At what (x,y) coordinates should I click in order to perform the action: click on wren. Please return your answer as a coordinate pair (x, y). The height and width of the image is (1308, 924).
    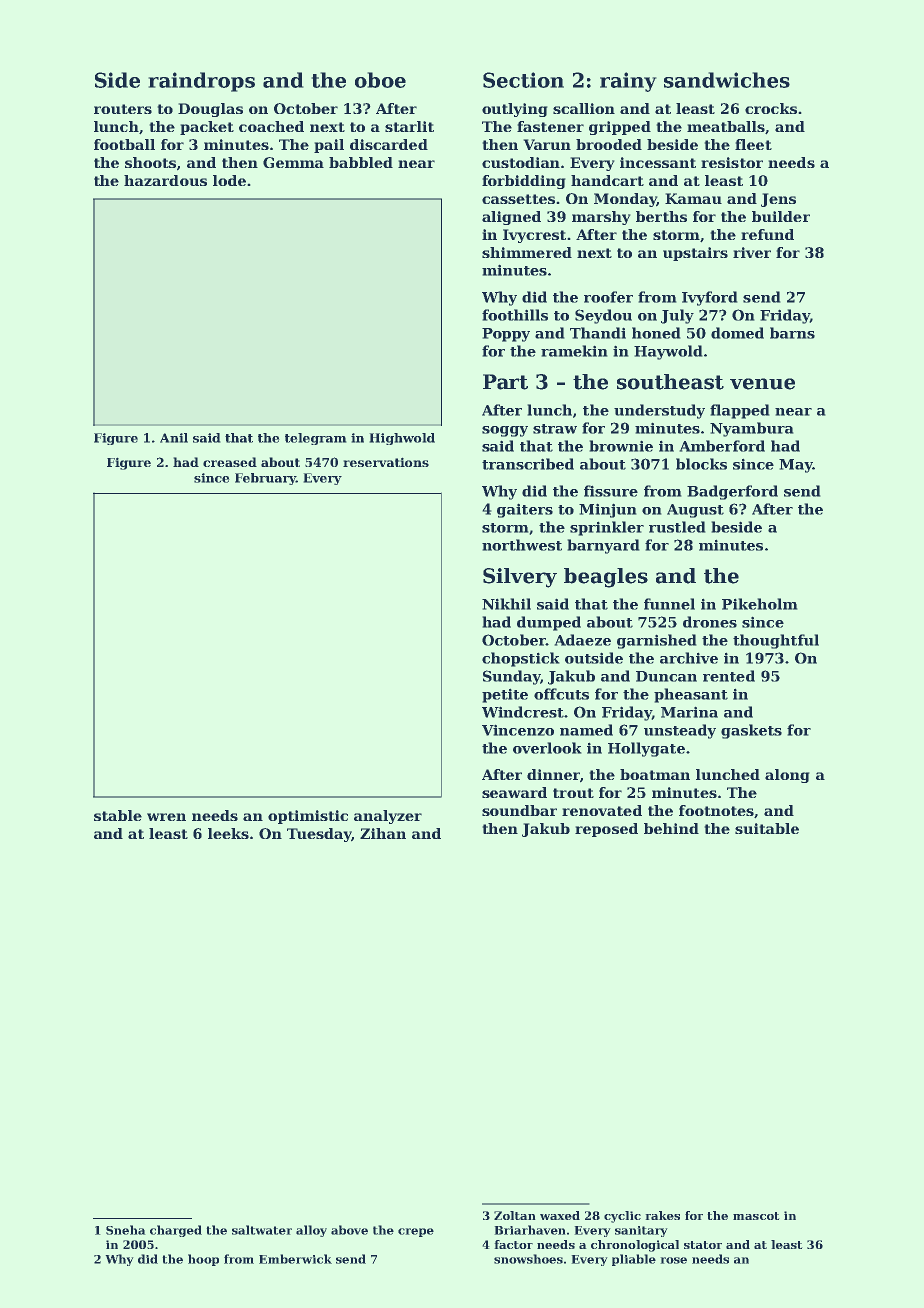
    Looking at the image, I should click on (166, 817).
